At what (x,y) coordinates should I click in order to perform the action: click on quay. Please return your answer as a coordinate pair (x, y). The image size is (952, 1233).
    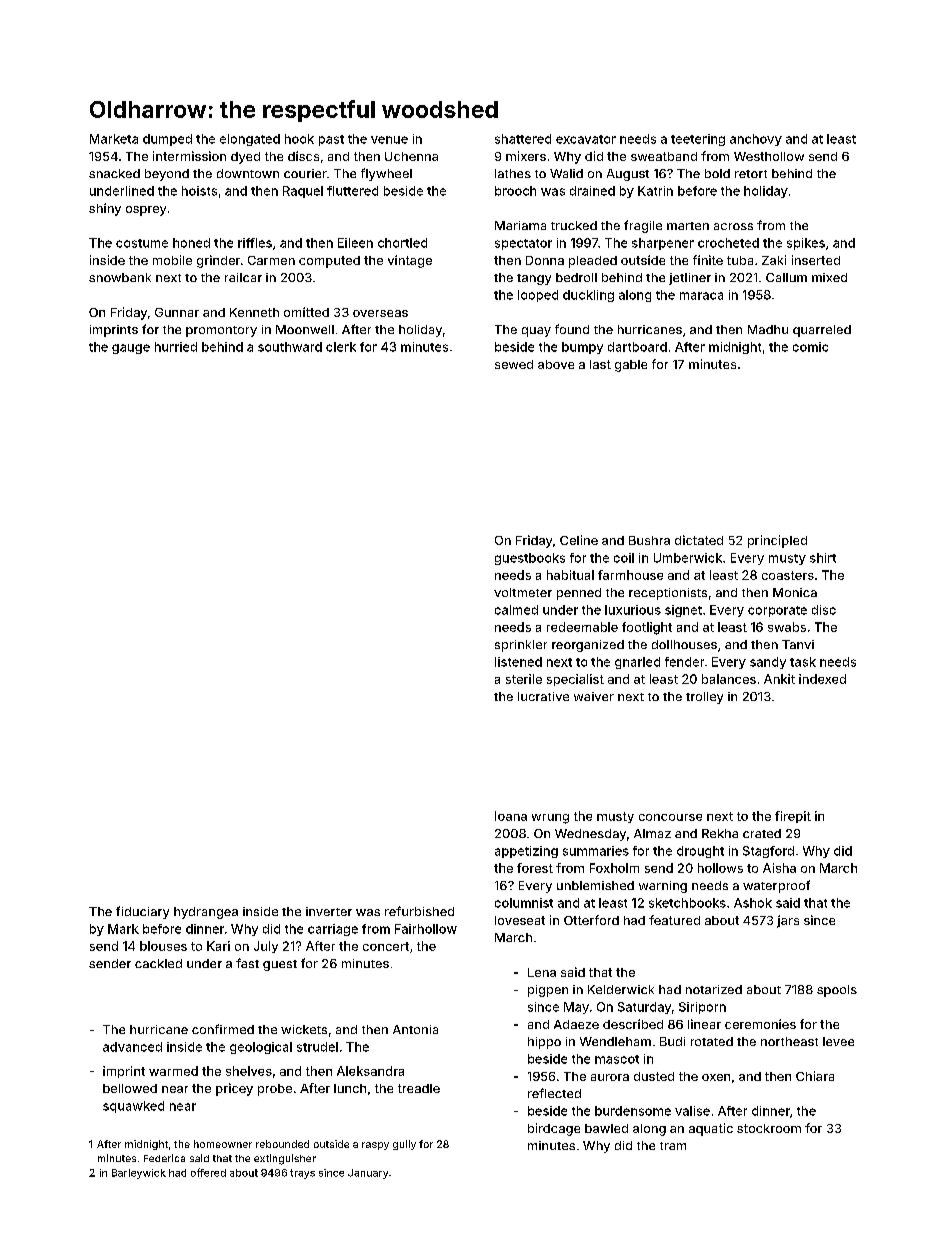
    Looking at the image, I should click on (536, 332).
